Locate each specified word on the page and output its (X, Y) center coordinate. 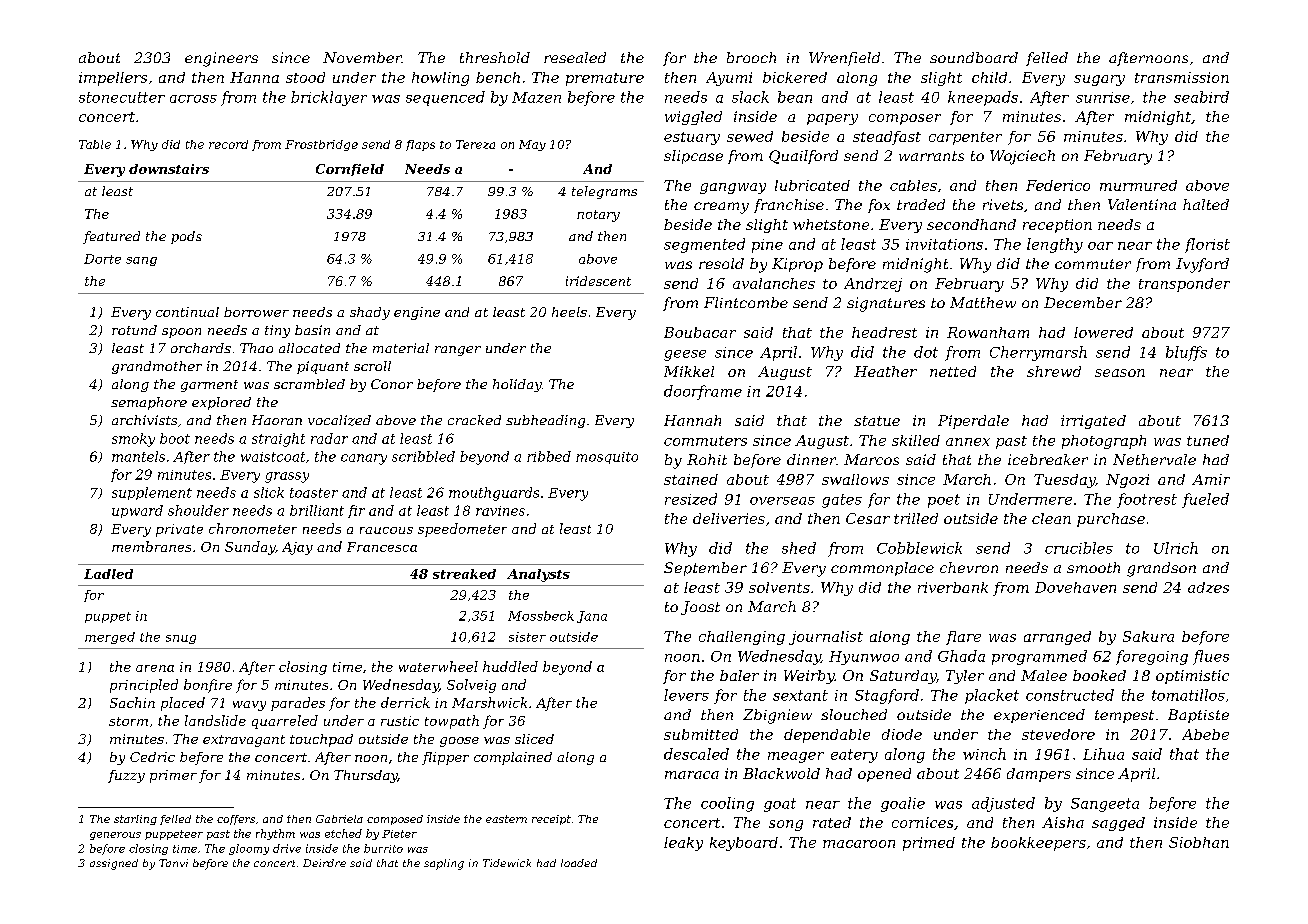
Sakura (1148, 636)
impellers (113, 79)
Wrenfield (844, 59)
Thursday (365, 776)
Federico (1058, 185)
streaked (464, 574)
